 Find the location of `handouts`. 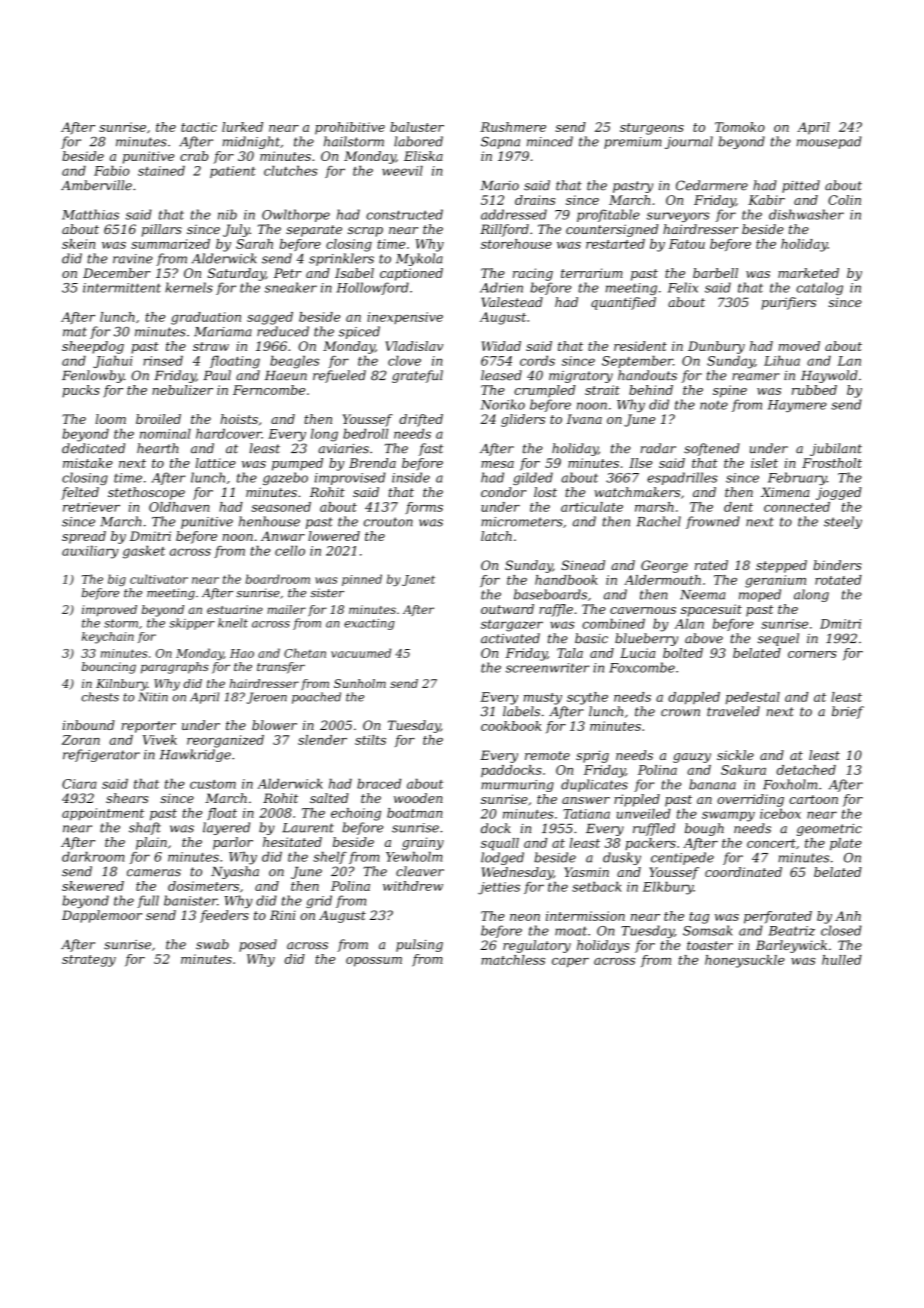

handouts is located at coordinates (647, 375).
